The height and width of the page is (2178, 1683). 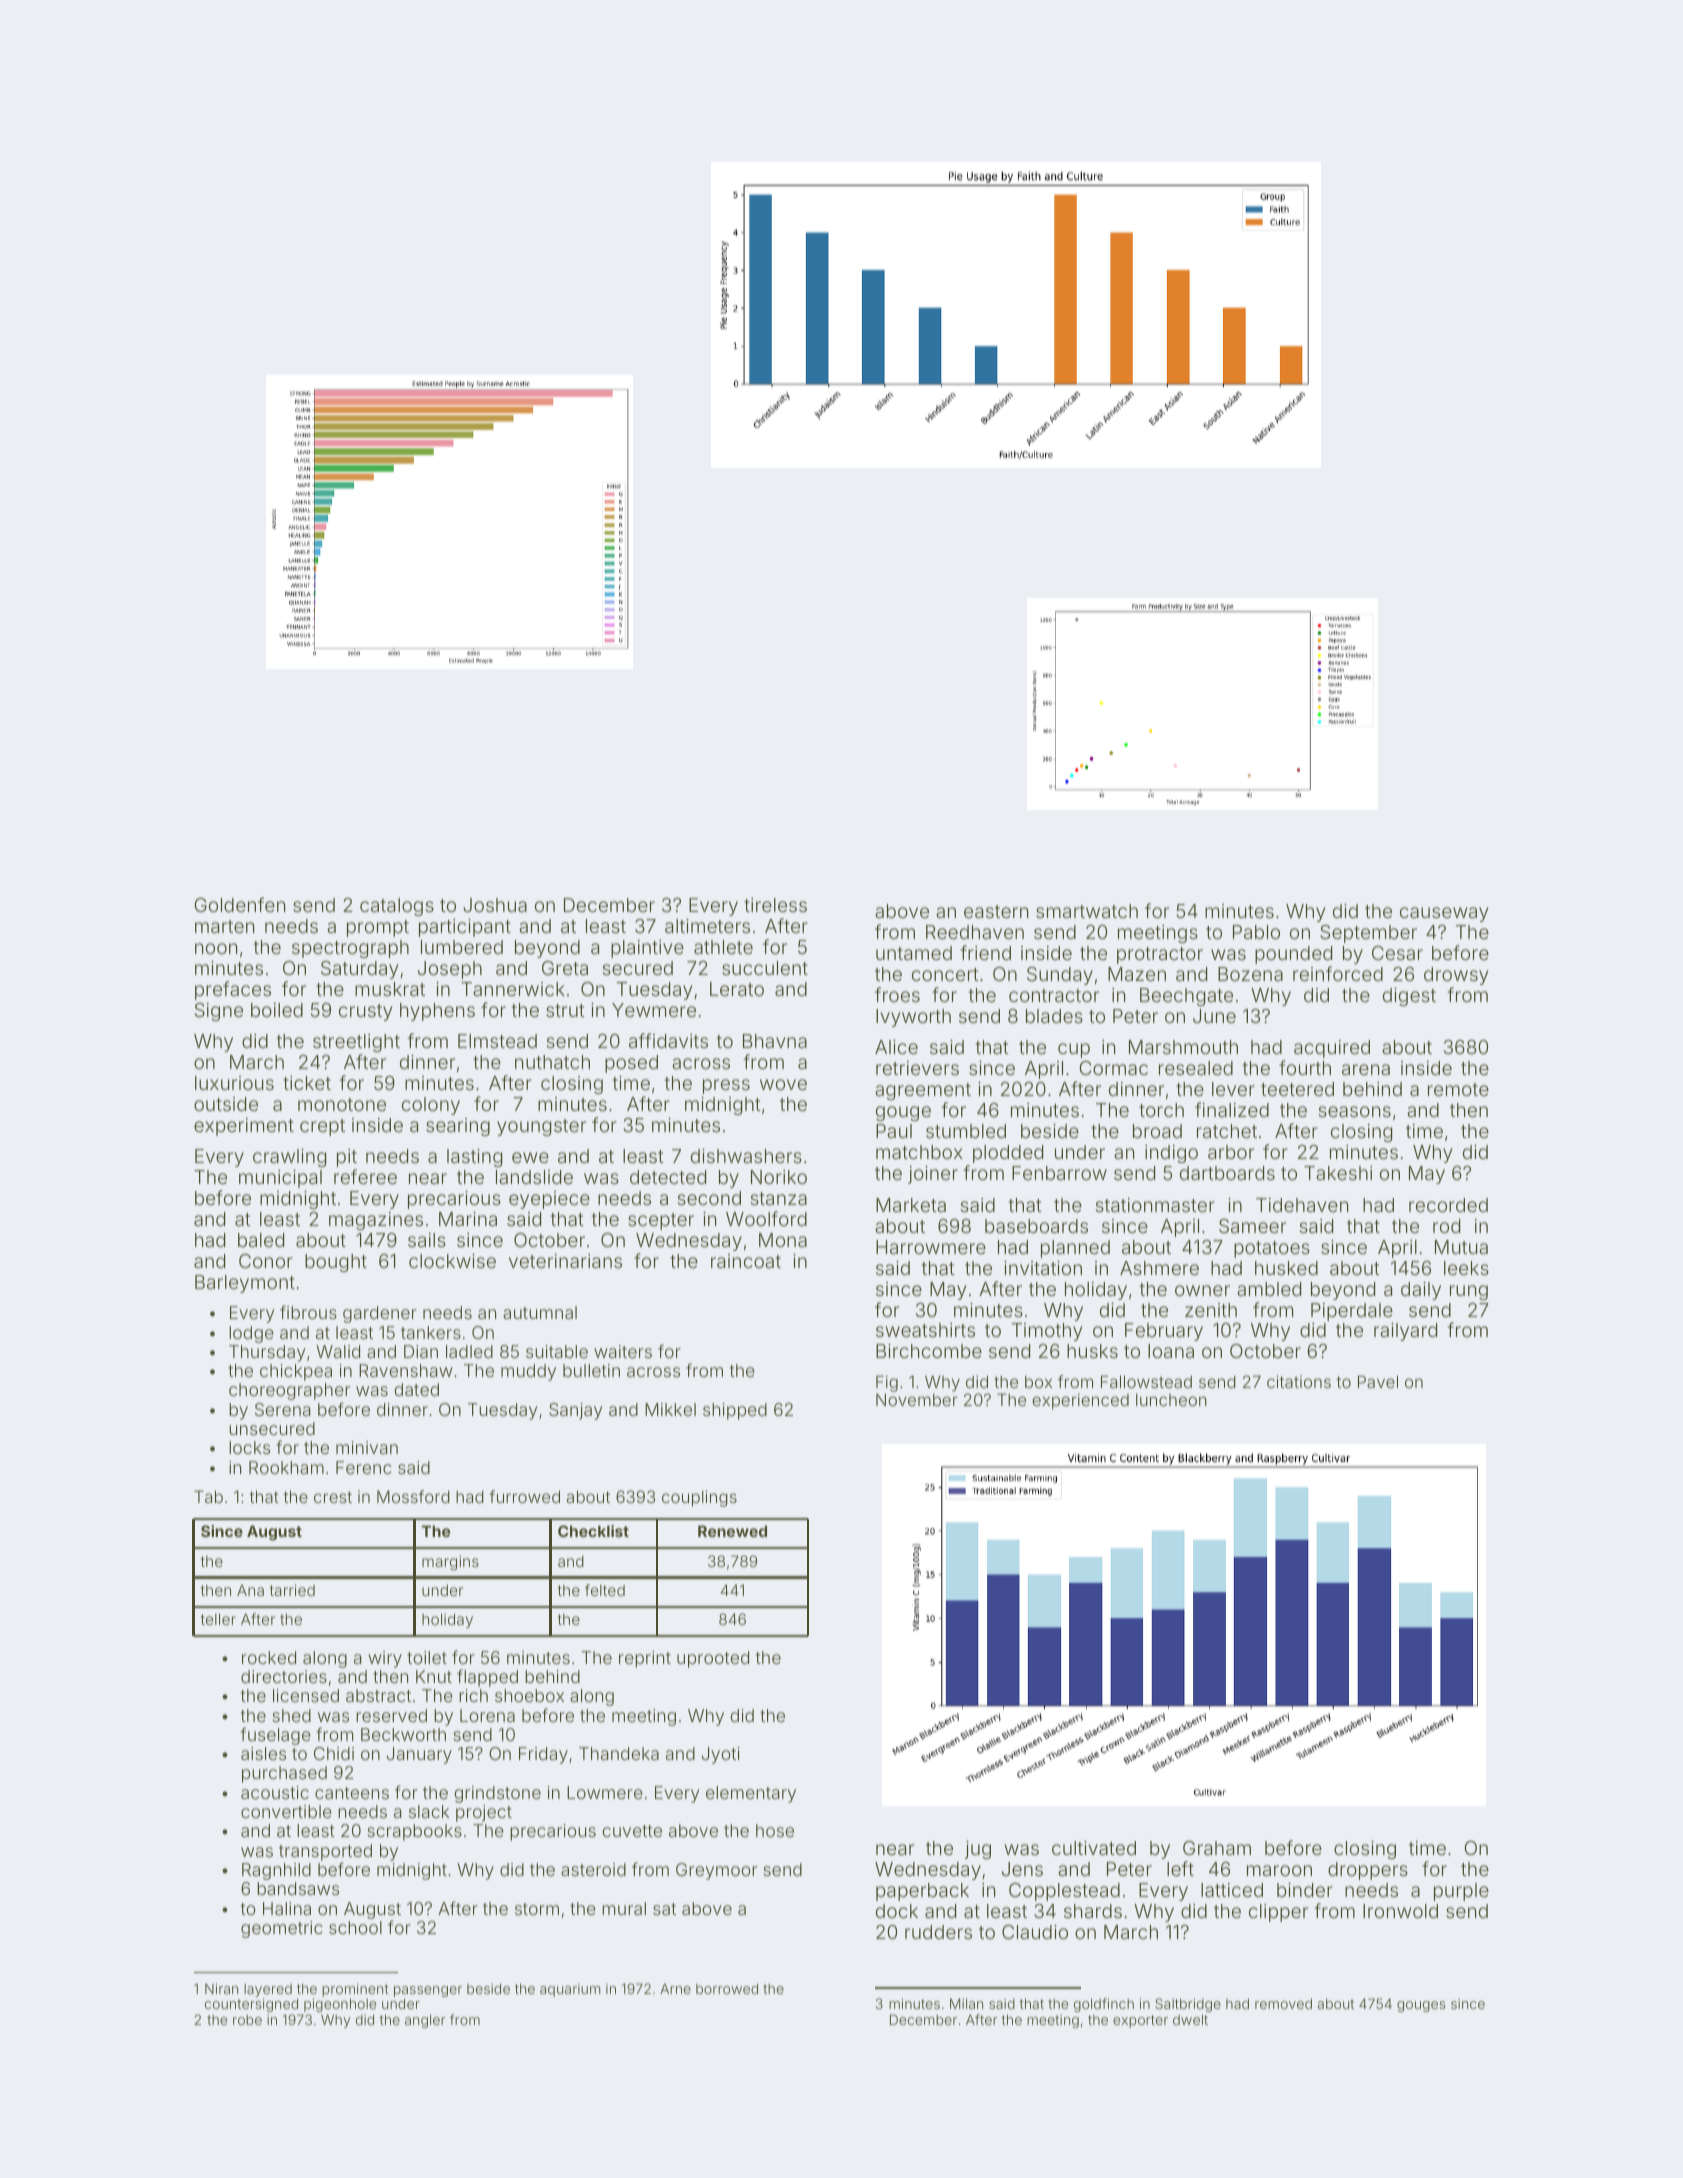 I want to click on Joshua, so click(x=495, y=905).
